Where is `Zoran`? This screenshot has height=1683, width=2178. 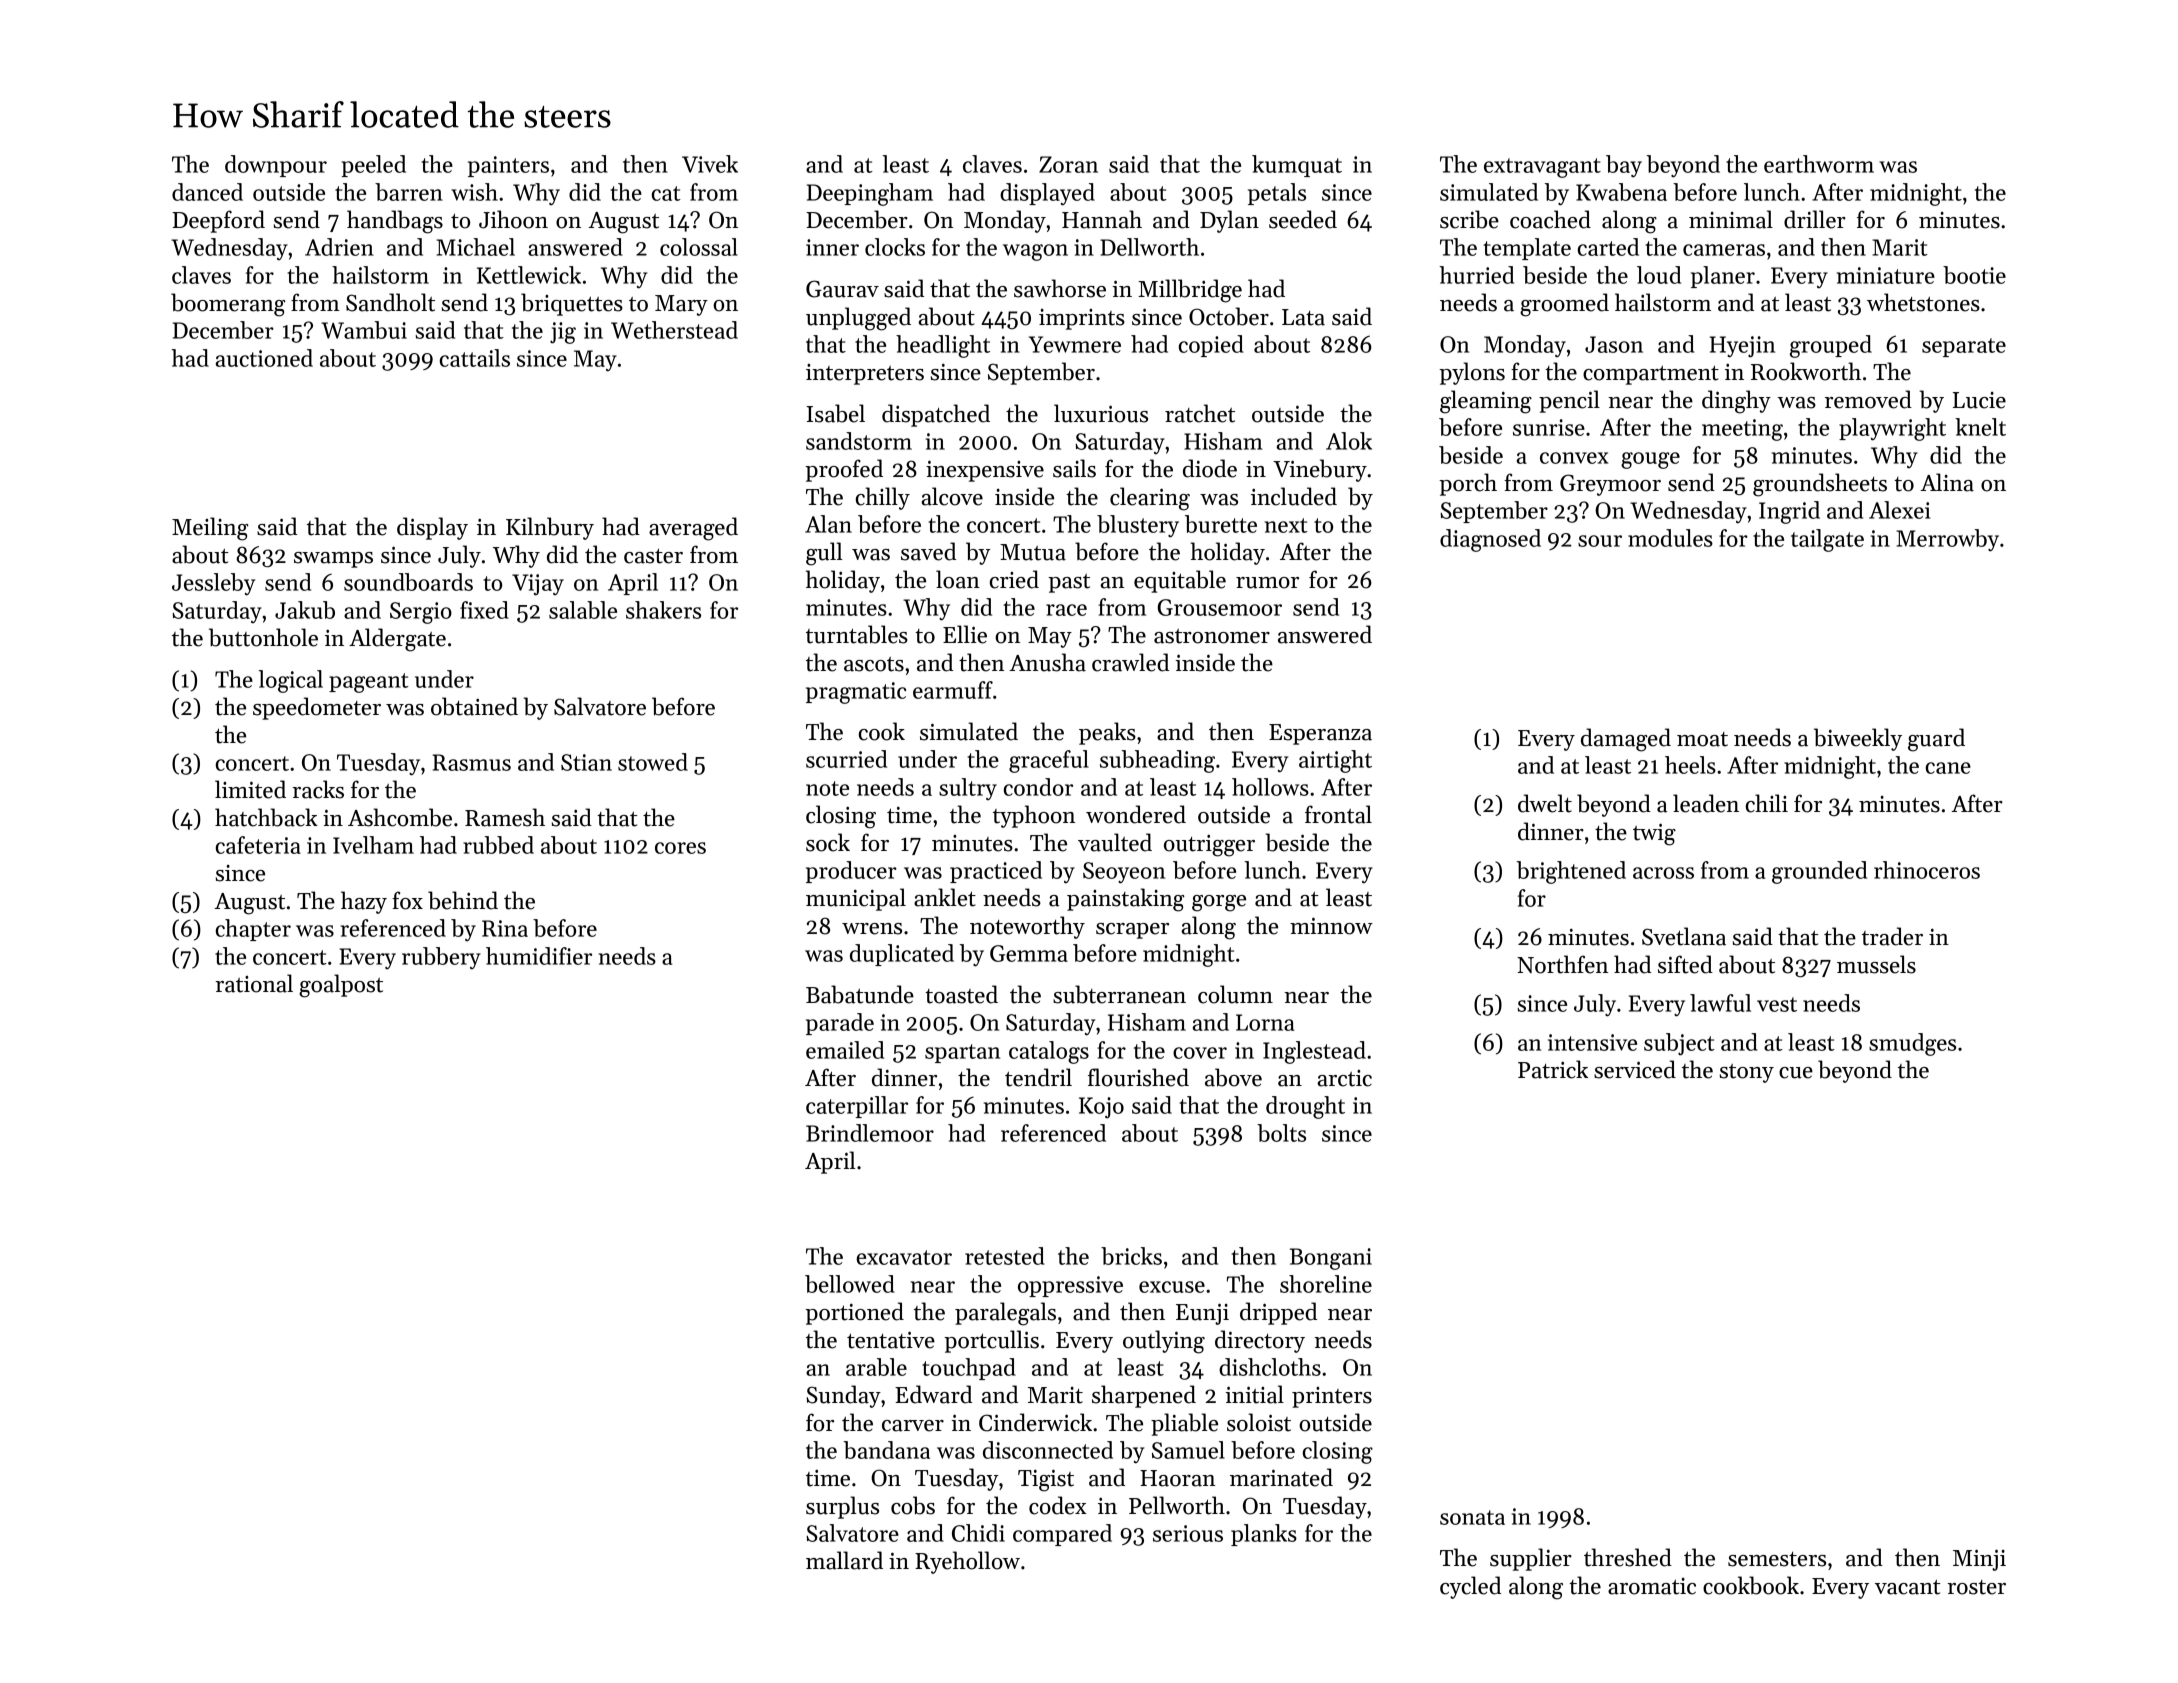
Zoran is located at coordinates (1068, 164).
